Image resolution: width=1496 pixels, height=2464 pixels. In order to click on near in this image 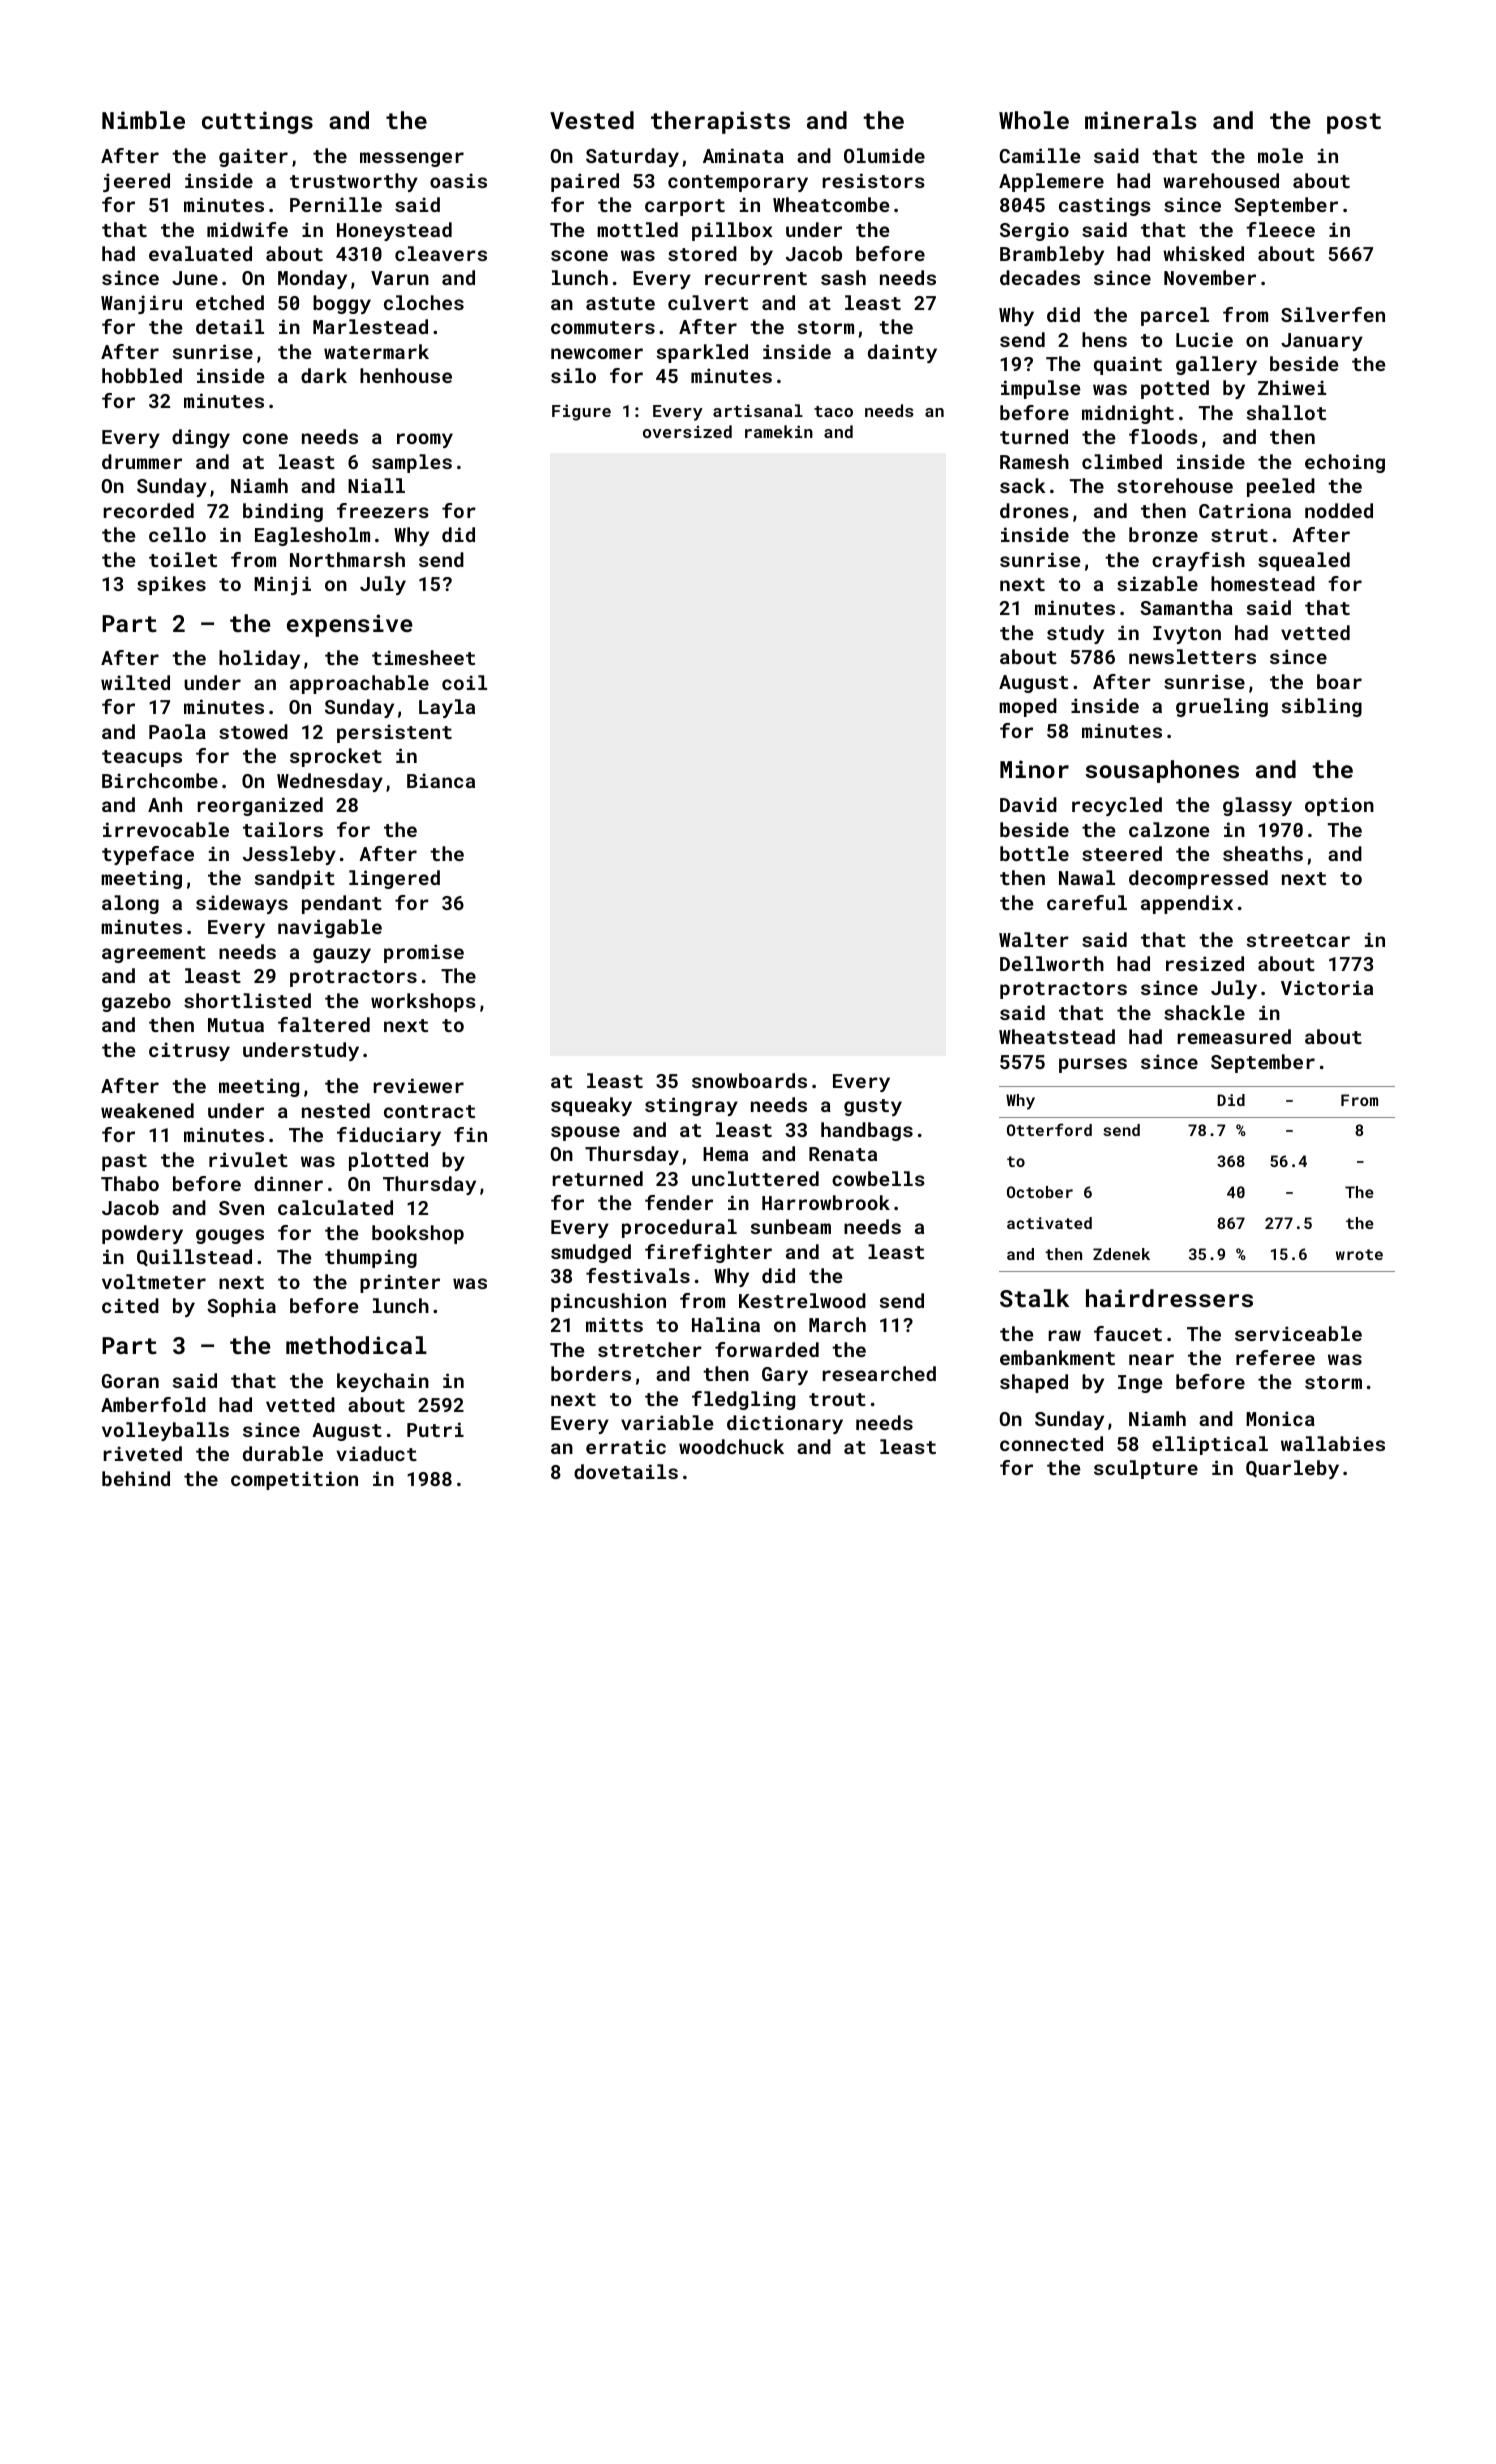, I will do `click(1151, 1359)`.
